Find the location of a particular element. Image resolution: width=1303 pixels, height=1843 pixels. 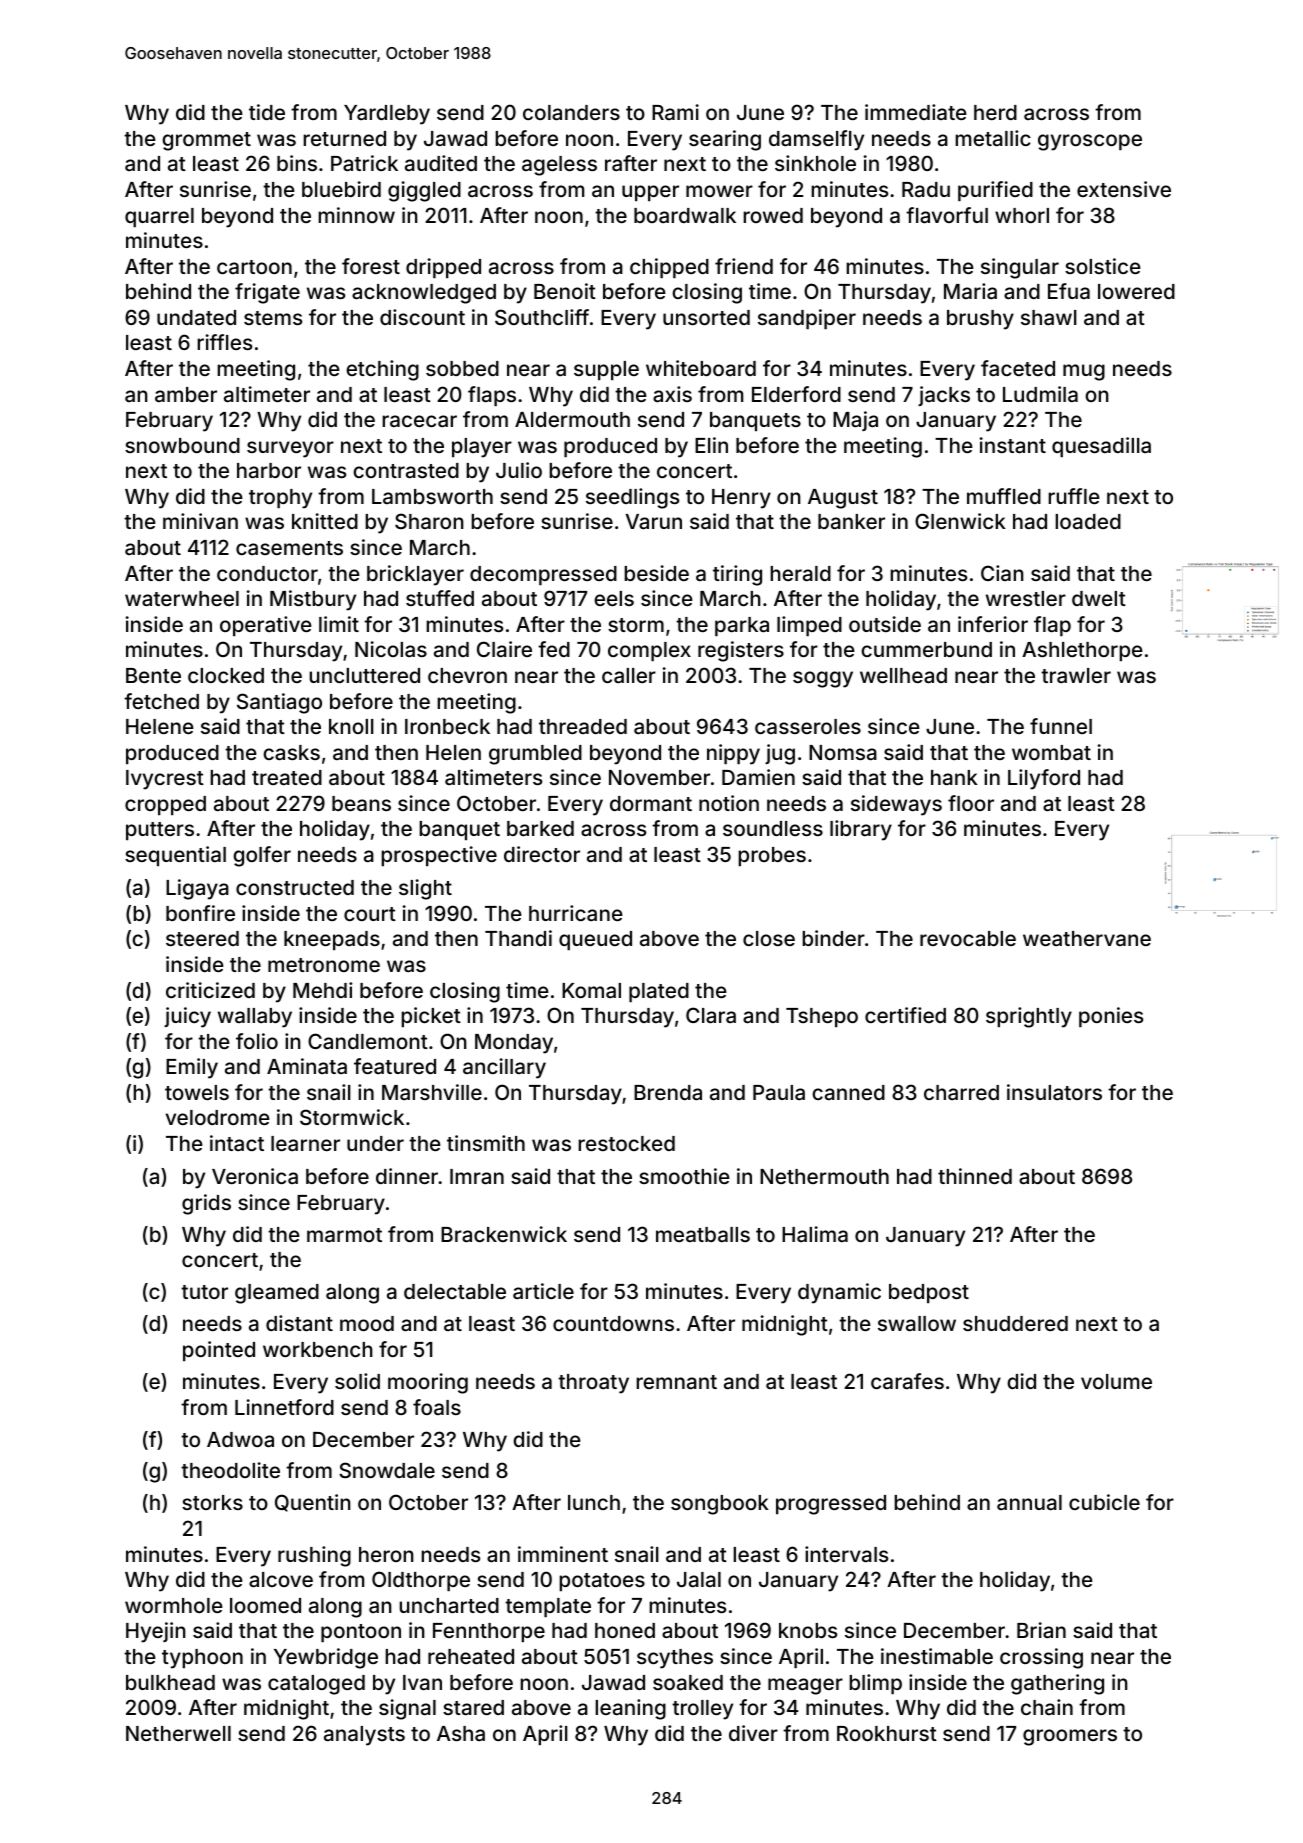

Brian is located at coordinates (1041, 1630).
